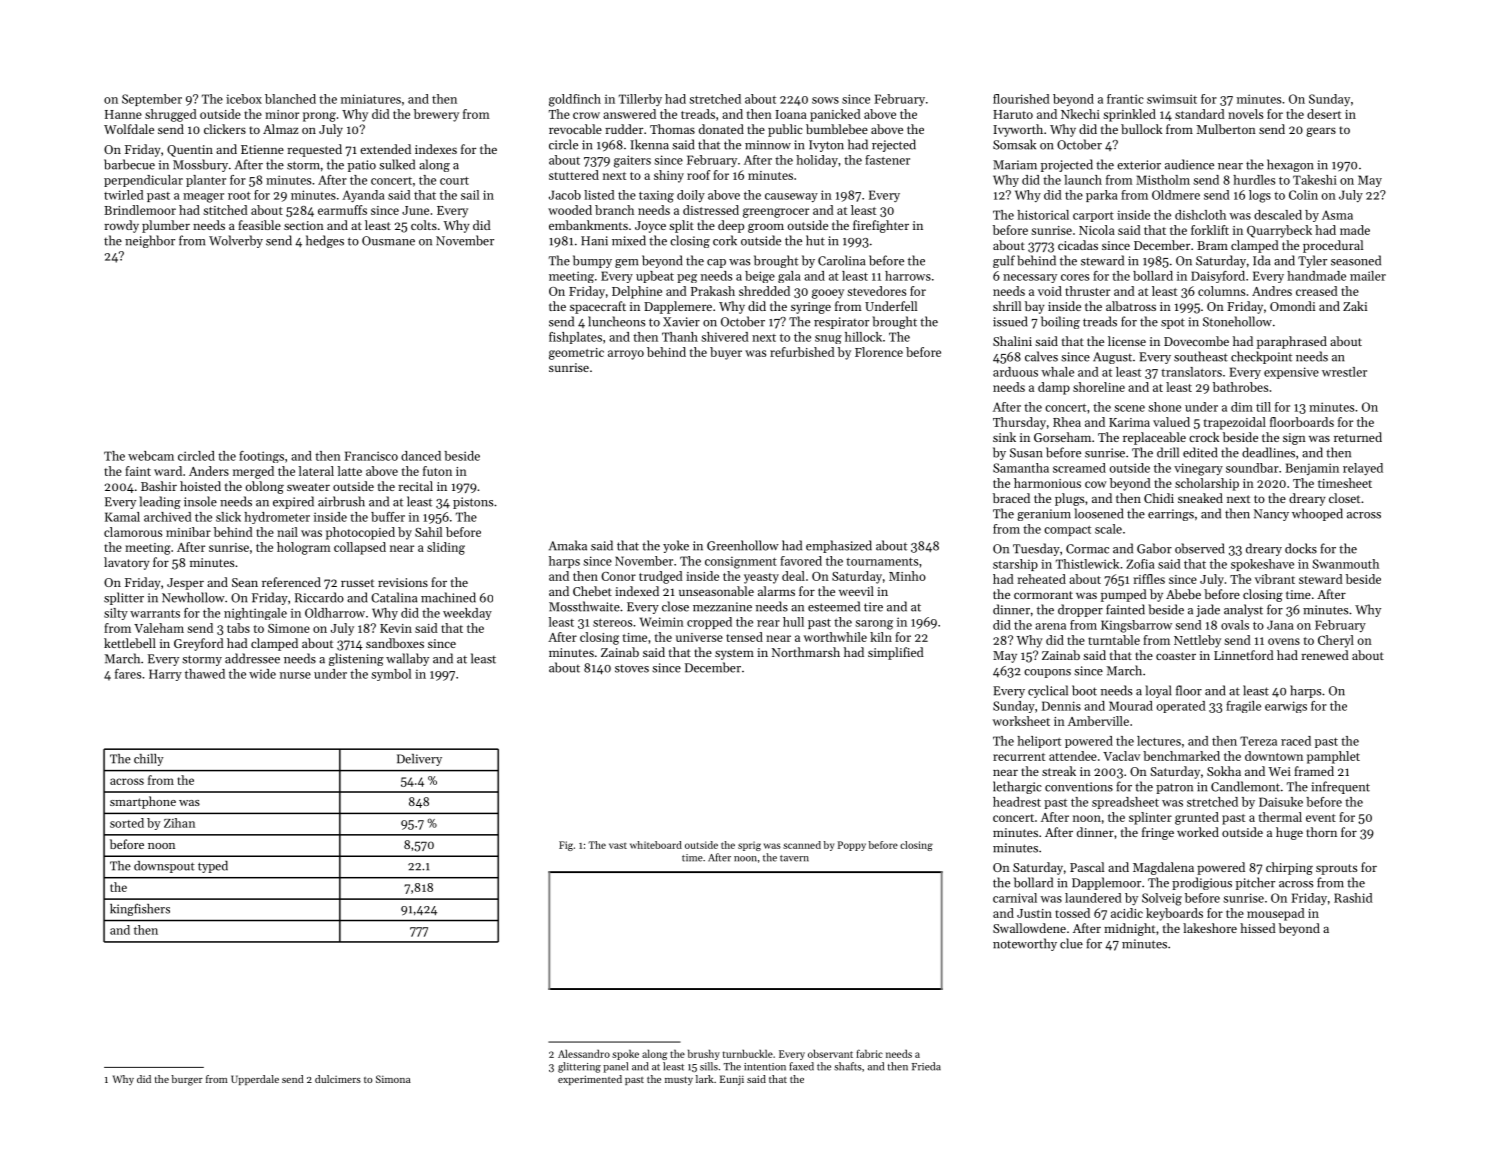 Image resolution: width=1491 pixels, height=1152 pixels. Describe the element at coordinates (360, 548) in the screenshot. I see `collapsed` at that location.
